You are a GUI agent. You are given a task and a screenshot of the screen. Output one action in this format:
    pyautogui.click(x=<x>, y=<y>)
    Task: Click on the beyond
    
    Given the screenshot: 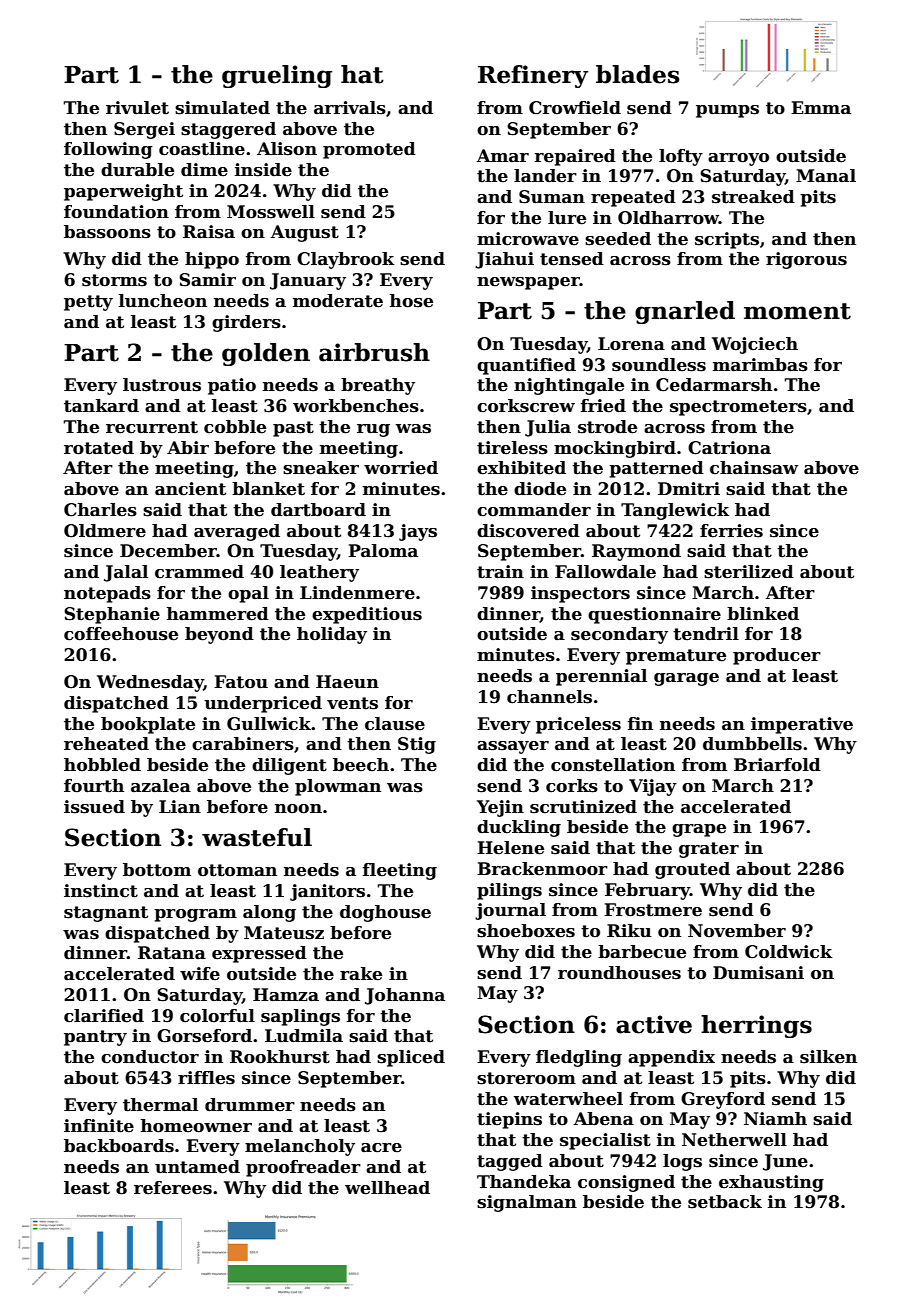 What is the action you would take?
    pyautogui.click(x=219, y=635)
